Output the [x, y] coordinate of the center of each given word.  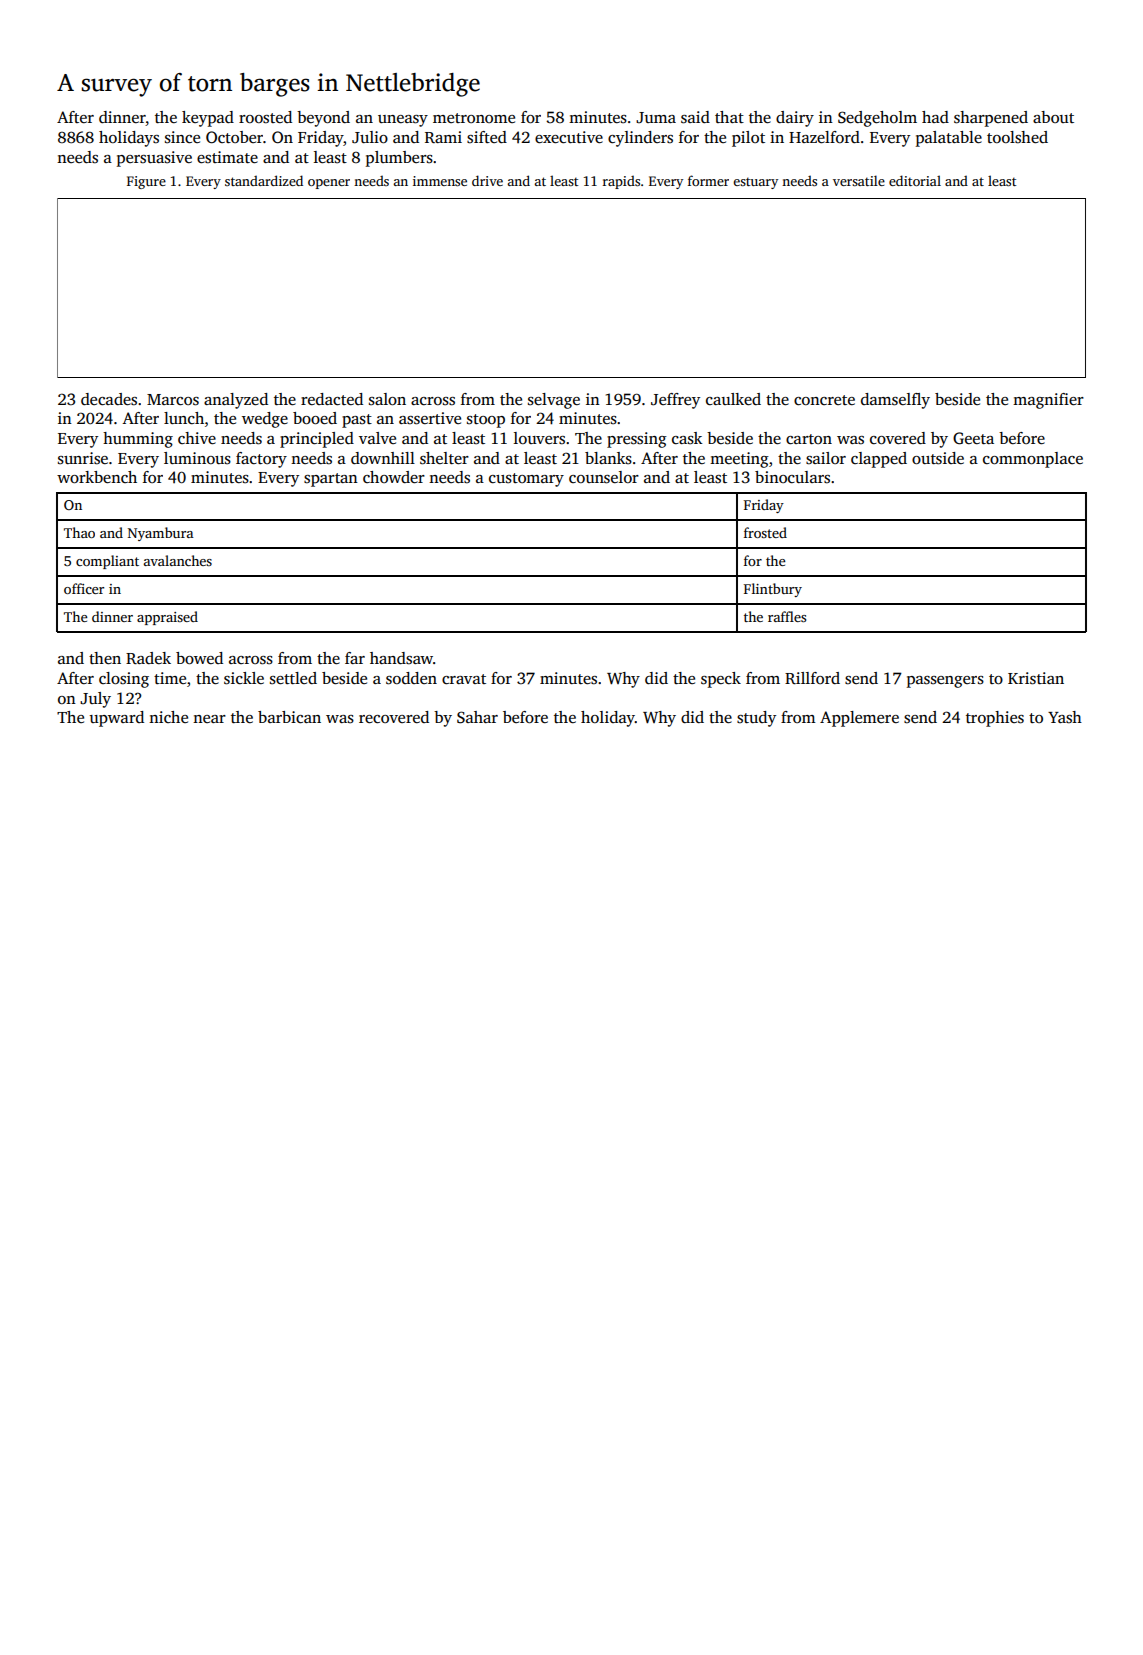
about [1053, 117]
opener [329, 184]
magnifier [1048, 401]
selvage [554, 401]
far [355, 658]
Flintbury [773, 590]
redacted [332, 399]
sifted [487, 137]
